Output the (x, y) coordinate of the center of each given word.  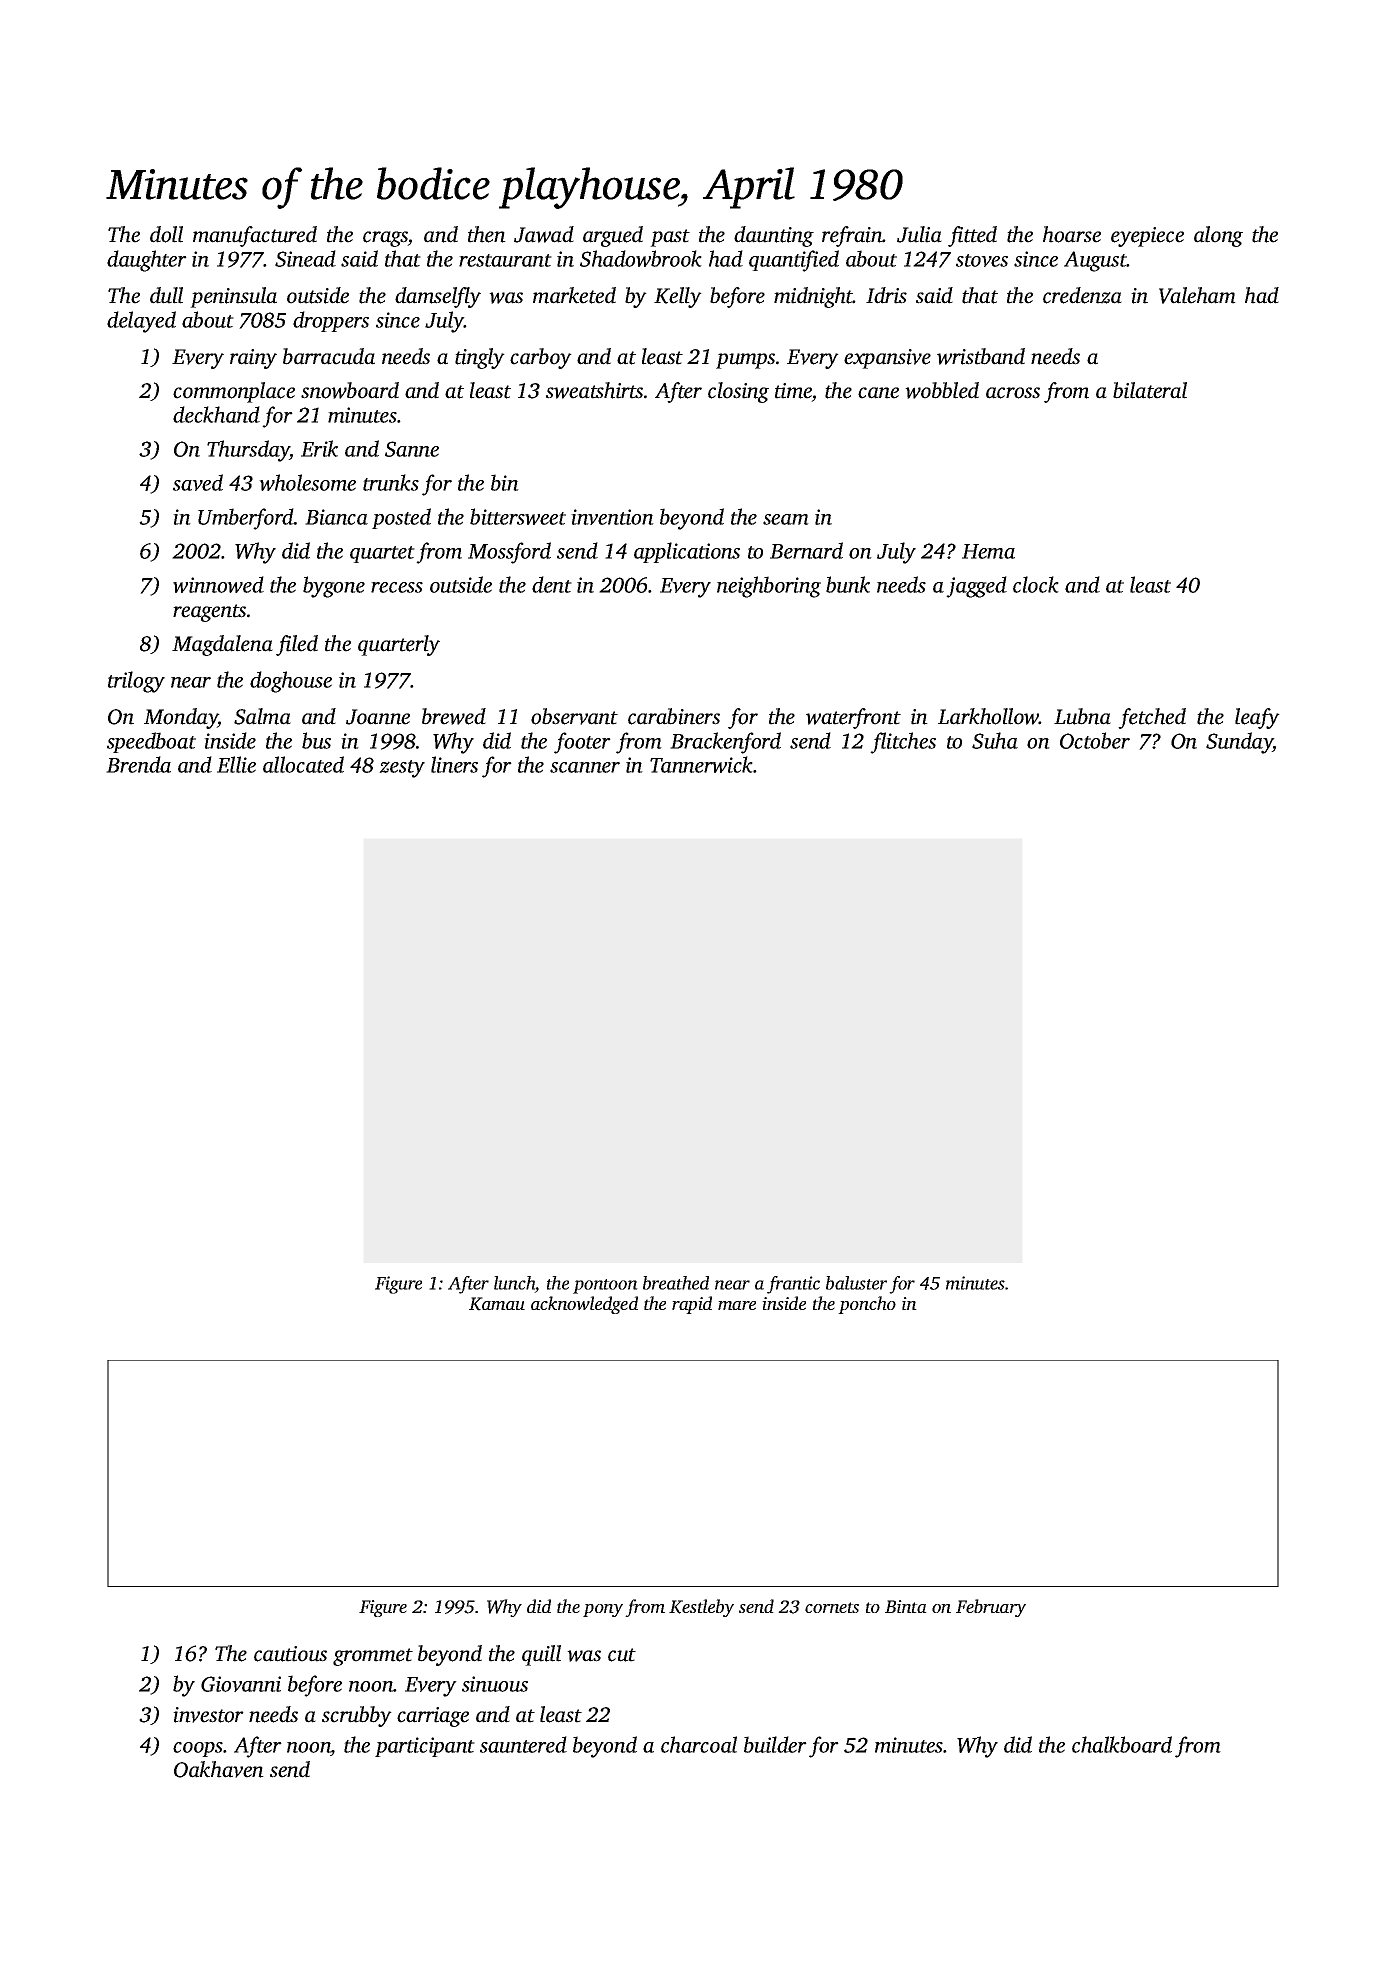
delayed (141, 322)
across (1013, 393)
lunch (514, 1283)
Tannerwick (701, 764)
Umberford (246, 519)
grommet (373, 1657)
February (991, 1608)
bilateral (1150, 390)
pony (603, 1610)
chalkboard (1122, 1744)
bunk (848, 584)
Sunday (1239, 743)
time (793, 391)
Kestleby (701, 1608)
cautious (290, 1654)
